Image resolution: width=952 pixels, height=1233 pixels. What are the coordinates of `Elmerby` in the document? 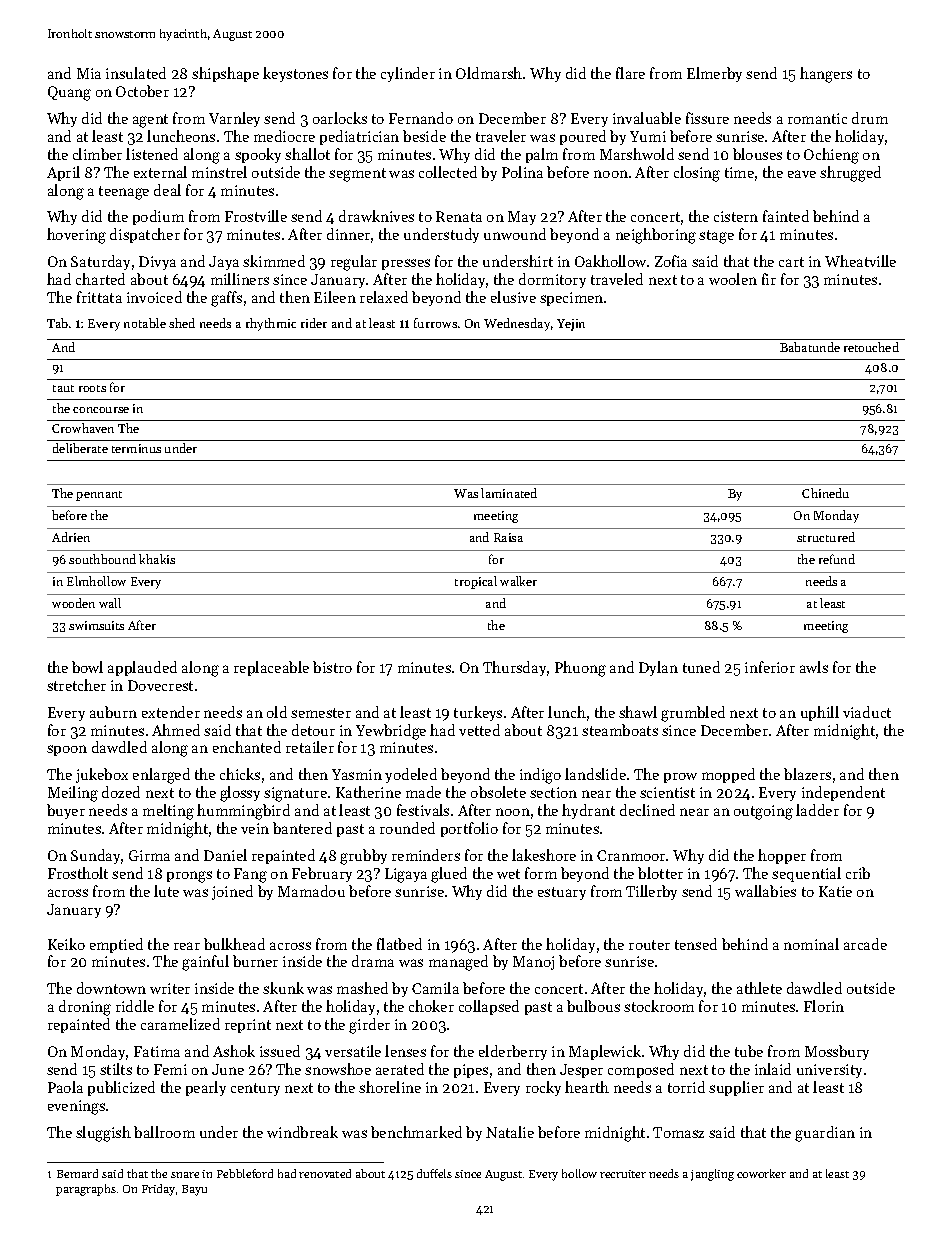 It's located at (714, 74).
